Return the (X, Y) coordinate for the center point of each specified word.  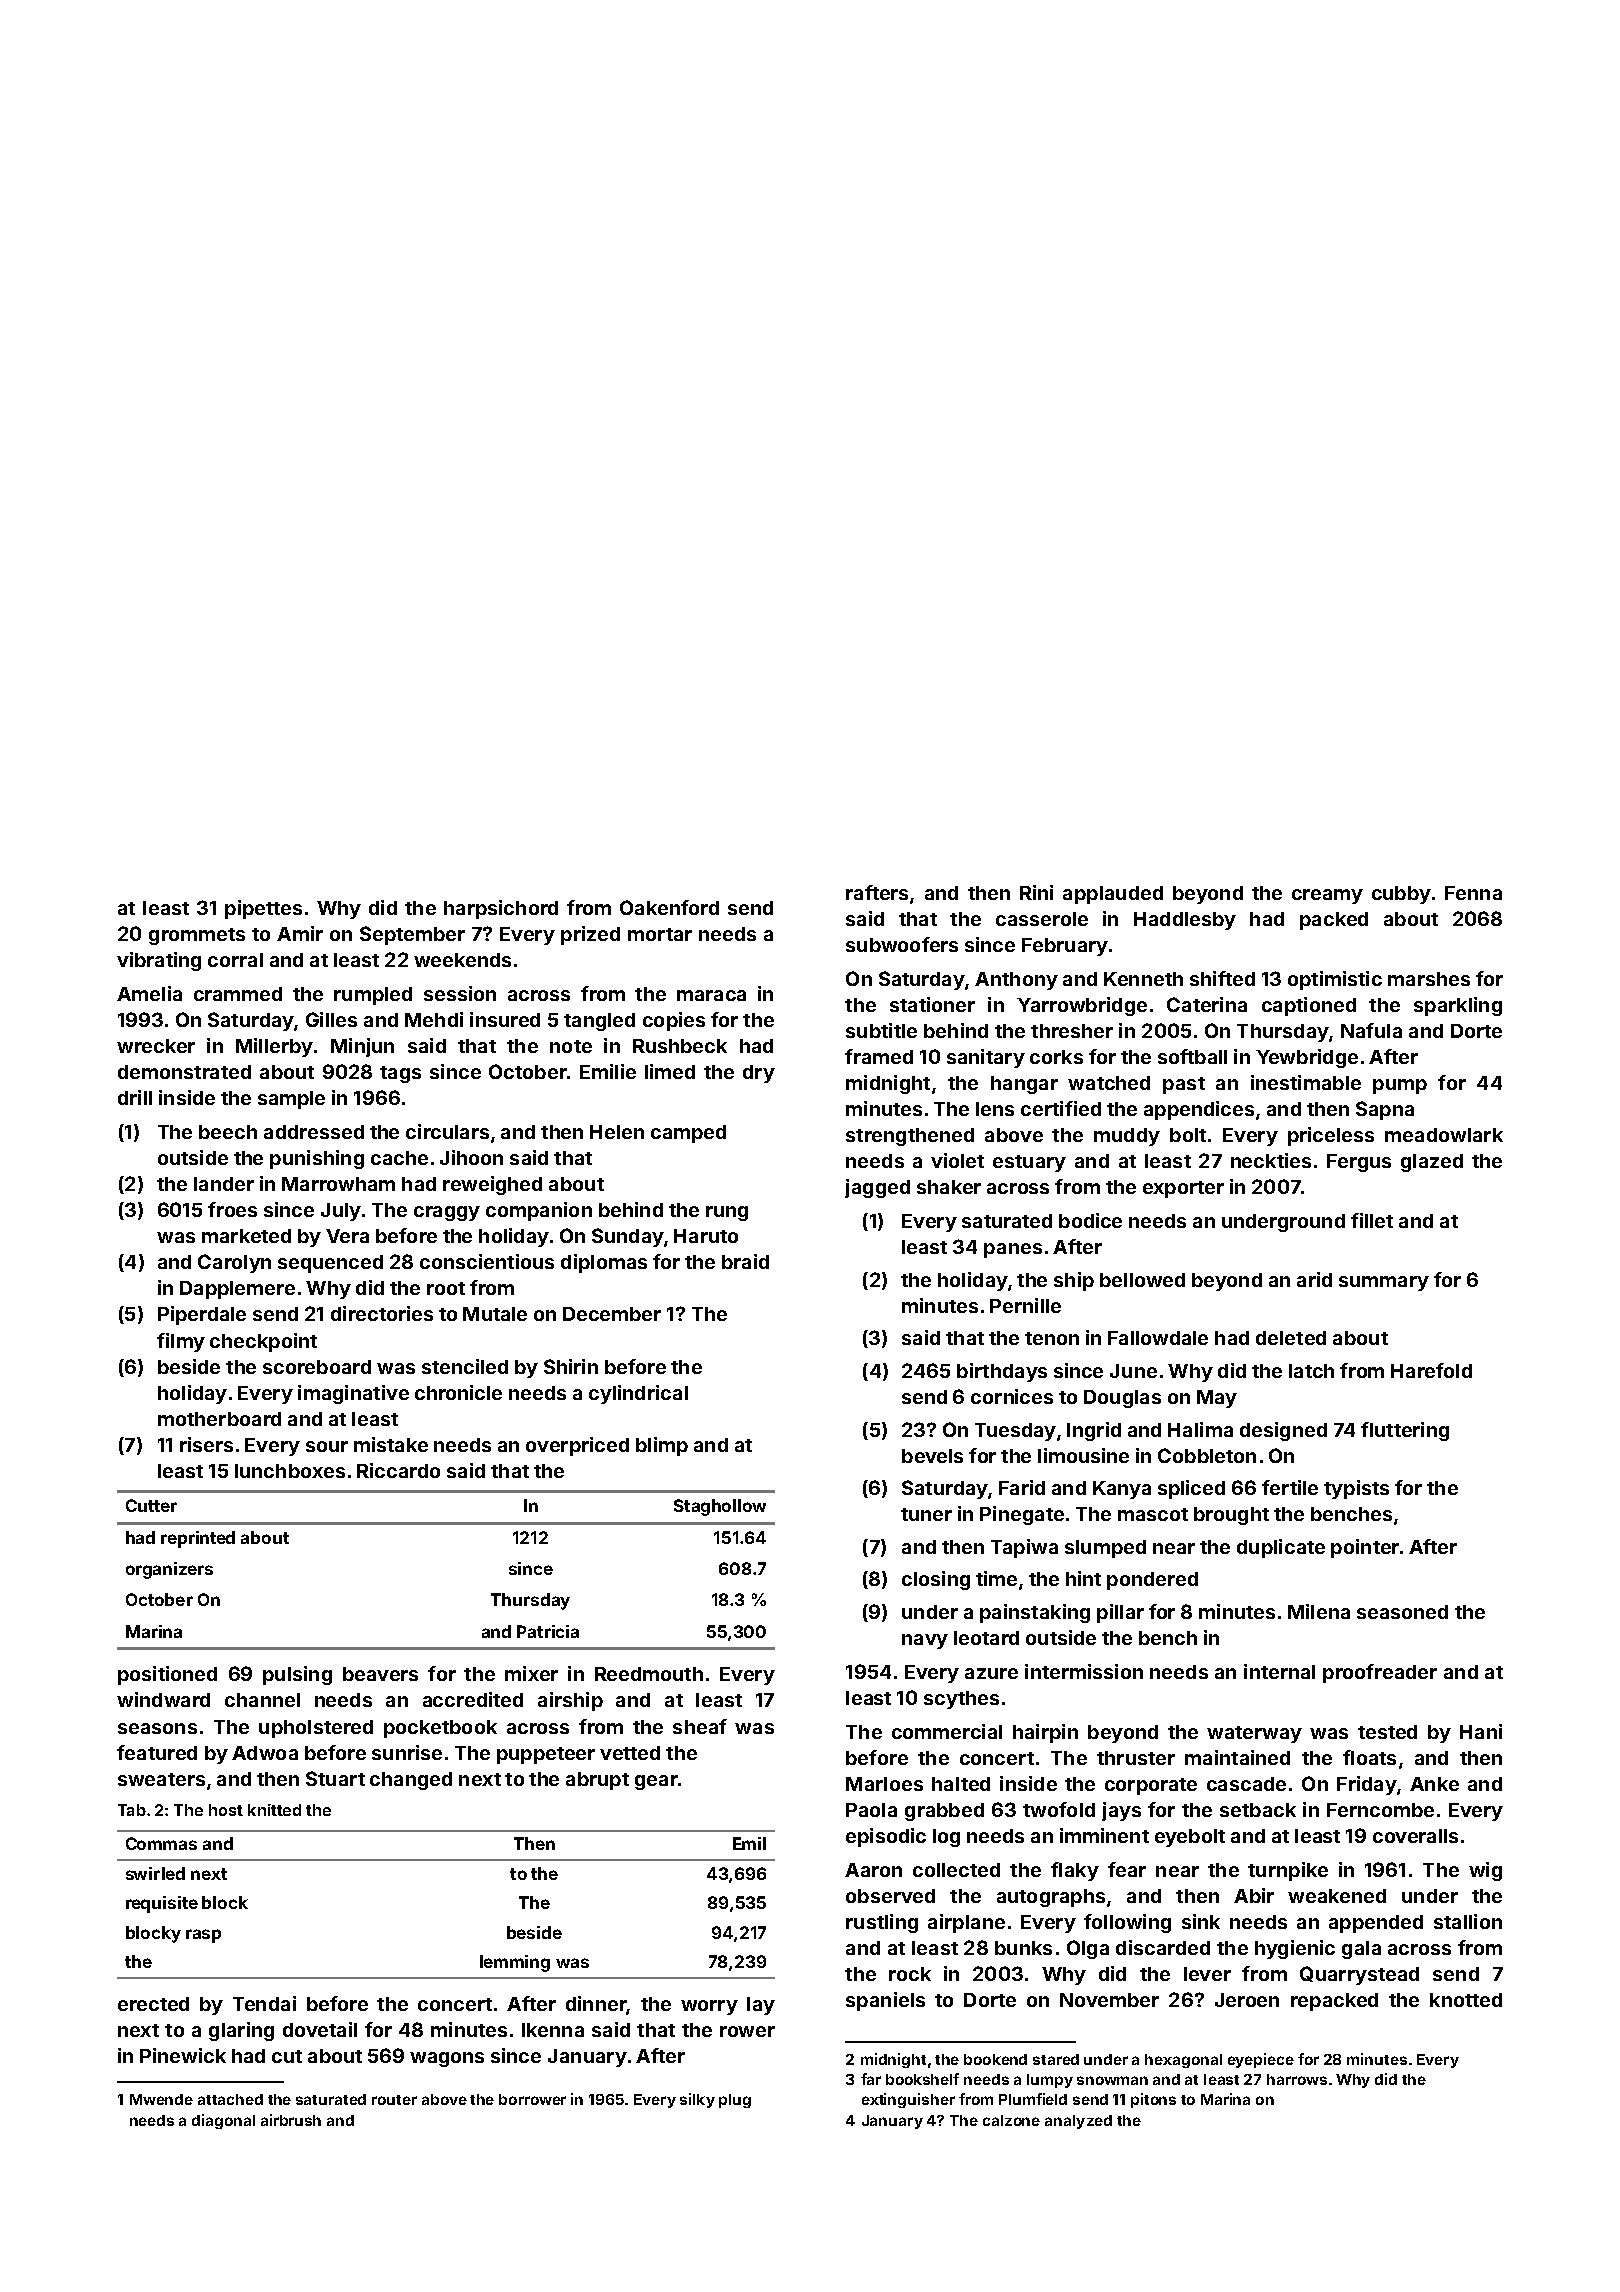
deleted (1291, 1338)
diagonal (223, 2121)
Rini (1036, 892)
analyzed (1078, 2122)
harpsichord (501, 909)
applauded (1113, 895)
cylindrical (638, 1394)
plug (735, 2101)
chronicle (458, 1392)
